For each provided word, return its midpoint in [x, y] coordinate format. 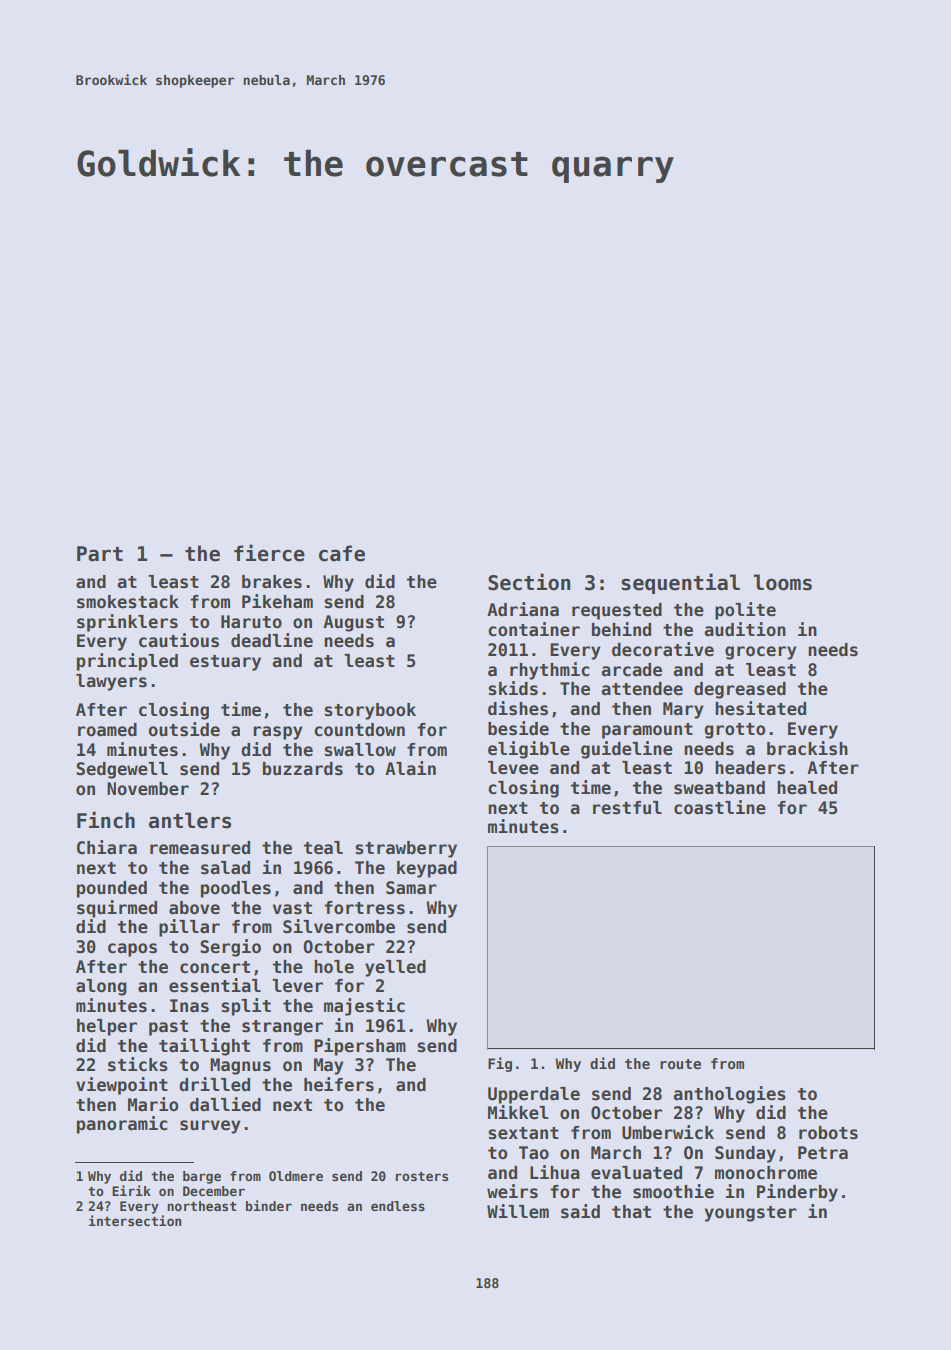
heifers [339, 1084]
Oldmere [296, 1176]
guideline [627, 750]
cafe [342, 553]
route [680, 1064]
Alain [410, 768]
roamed [107, 730]
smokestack [128, 602]
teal [323, 848]
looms [783, 582]
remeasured [200, 848]
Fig [500, 1064]
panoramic [122, 1125]
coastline [720, 807]
